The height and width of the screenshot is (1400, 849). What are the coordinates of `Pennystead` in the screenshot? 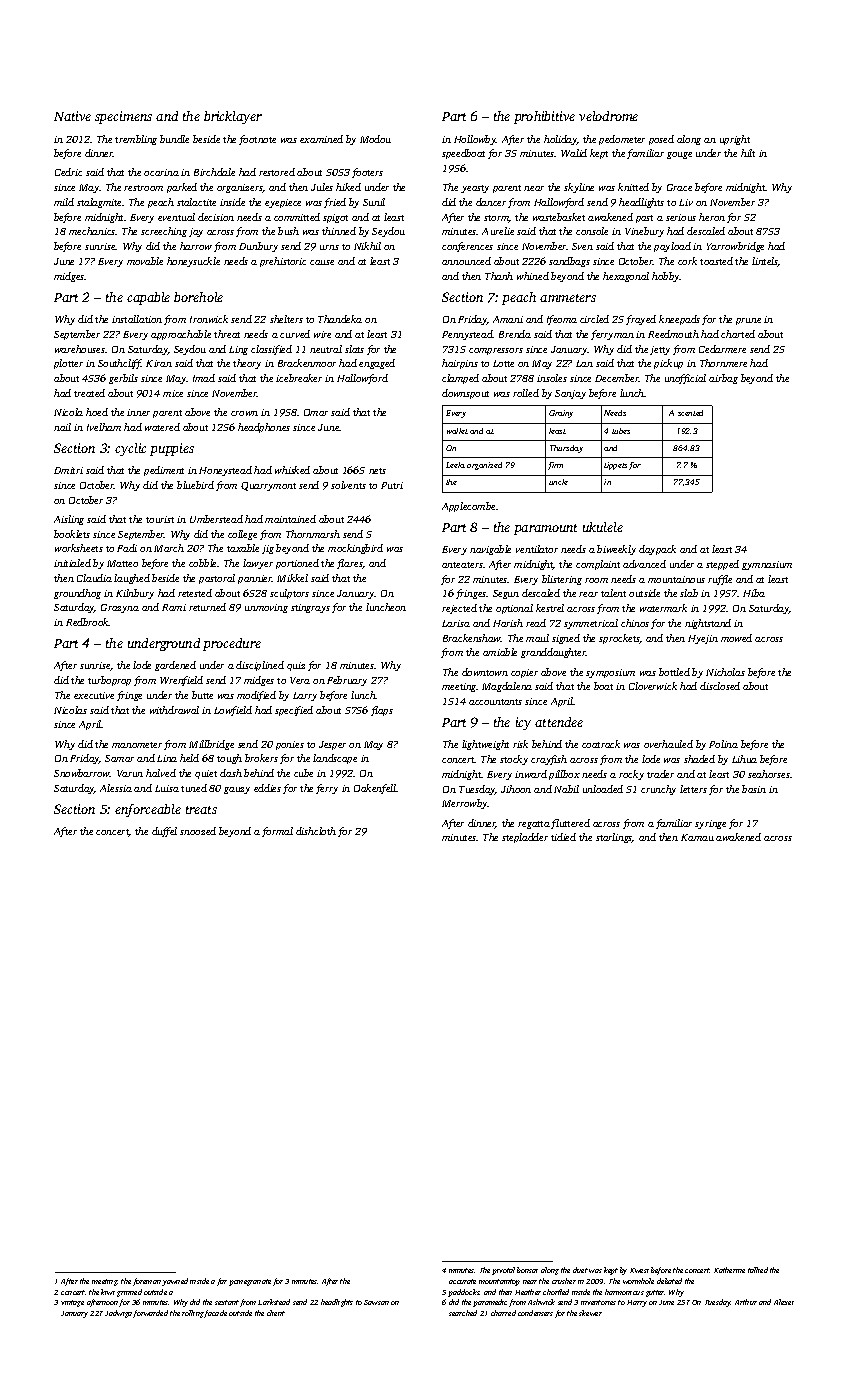 It's located at (467, 335).
